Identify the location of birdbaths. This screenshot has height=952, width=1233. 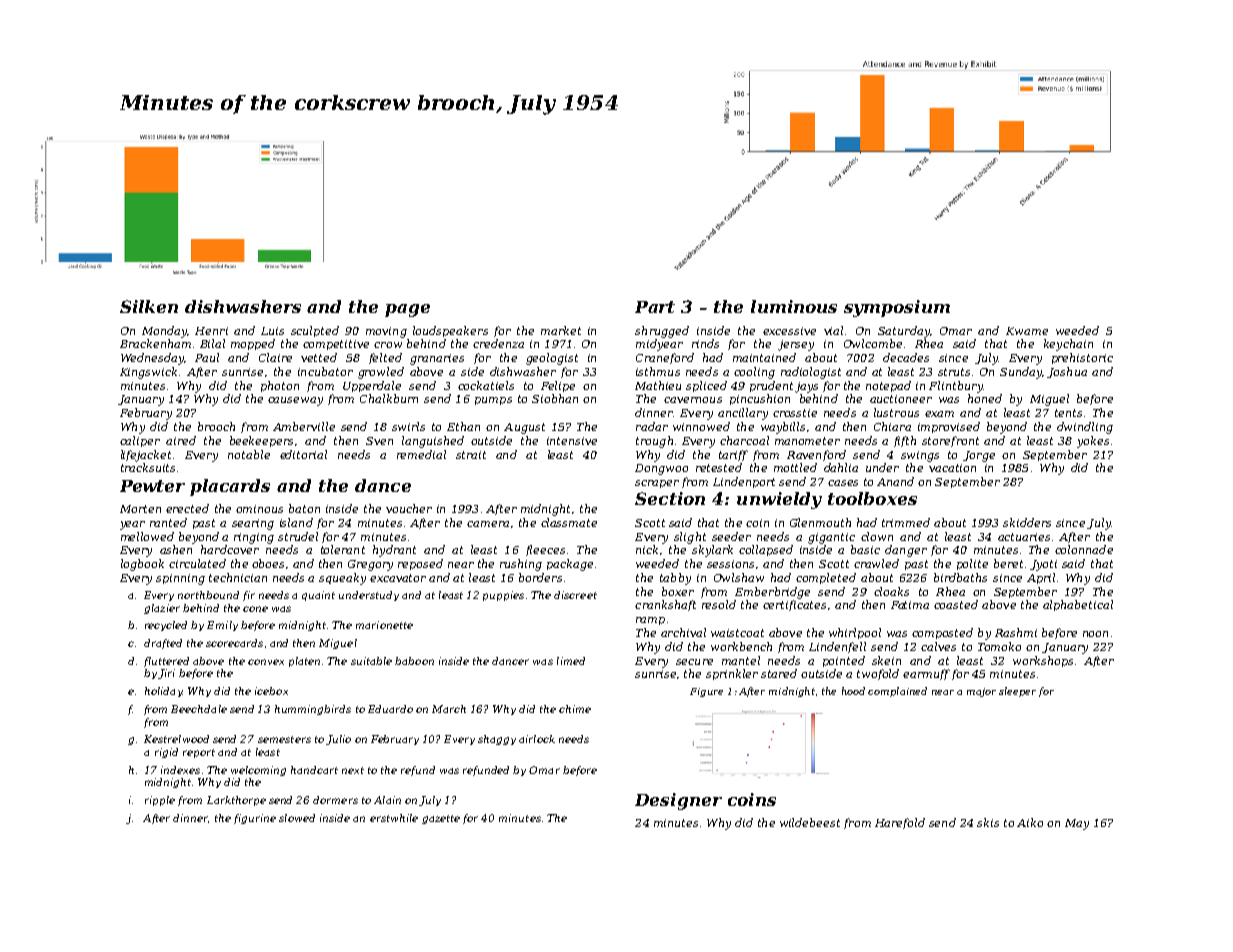
(960, 577).
